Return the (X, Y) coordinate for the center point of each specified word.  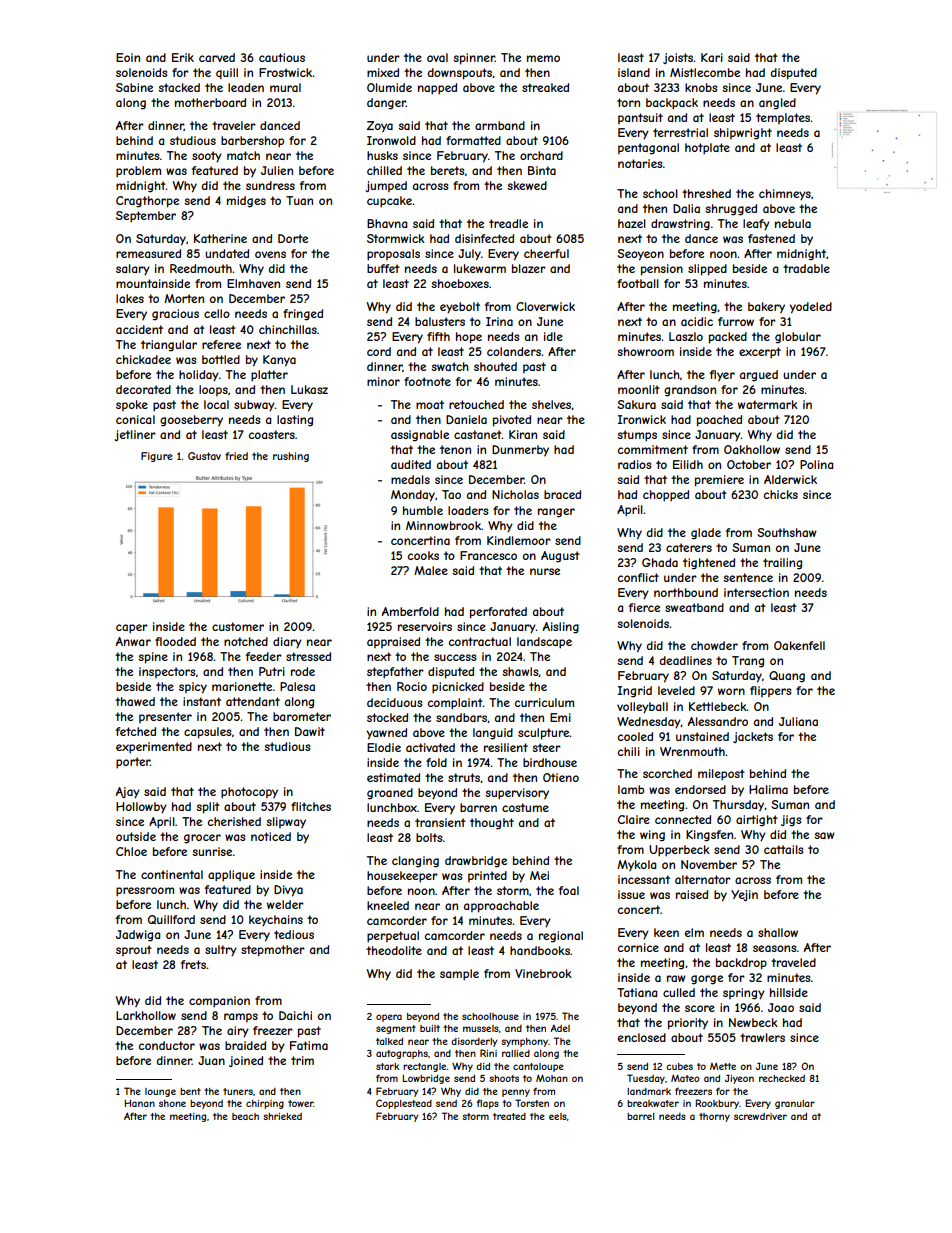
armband (500, 125)
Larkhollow (146, 1015)
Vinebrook (543, 973)
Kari (712, 57)
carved (217, 57)
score (700, 1008)
